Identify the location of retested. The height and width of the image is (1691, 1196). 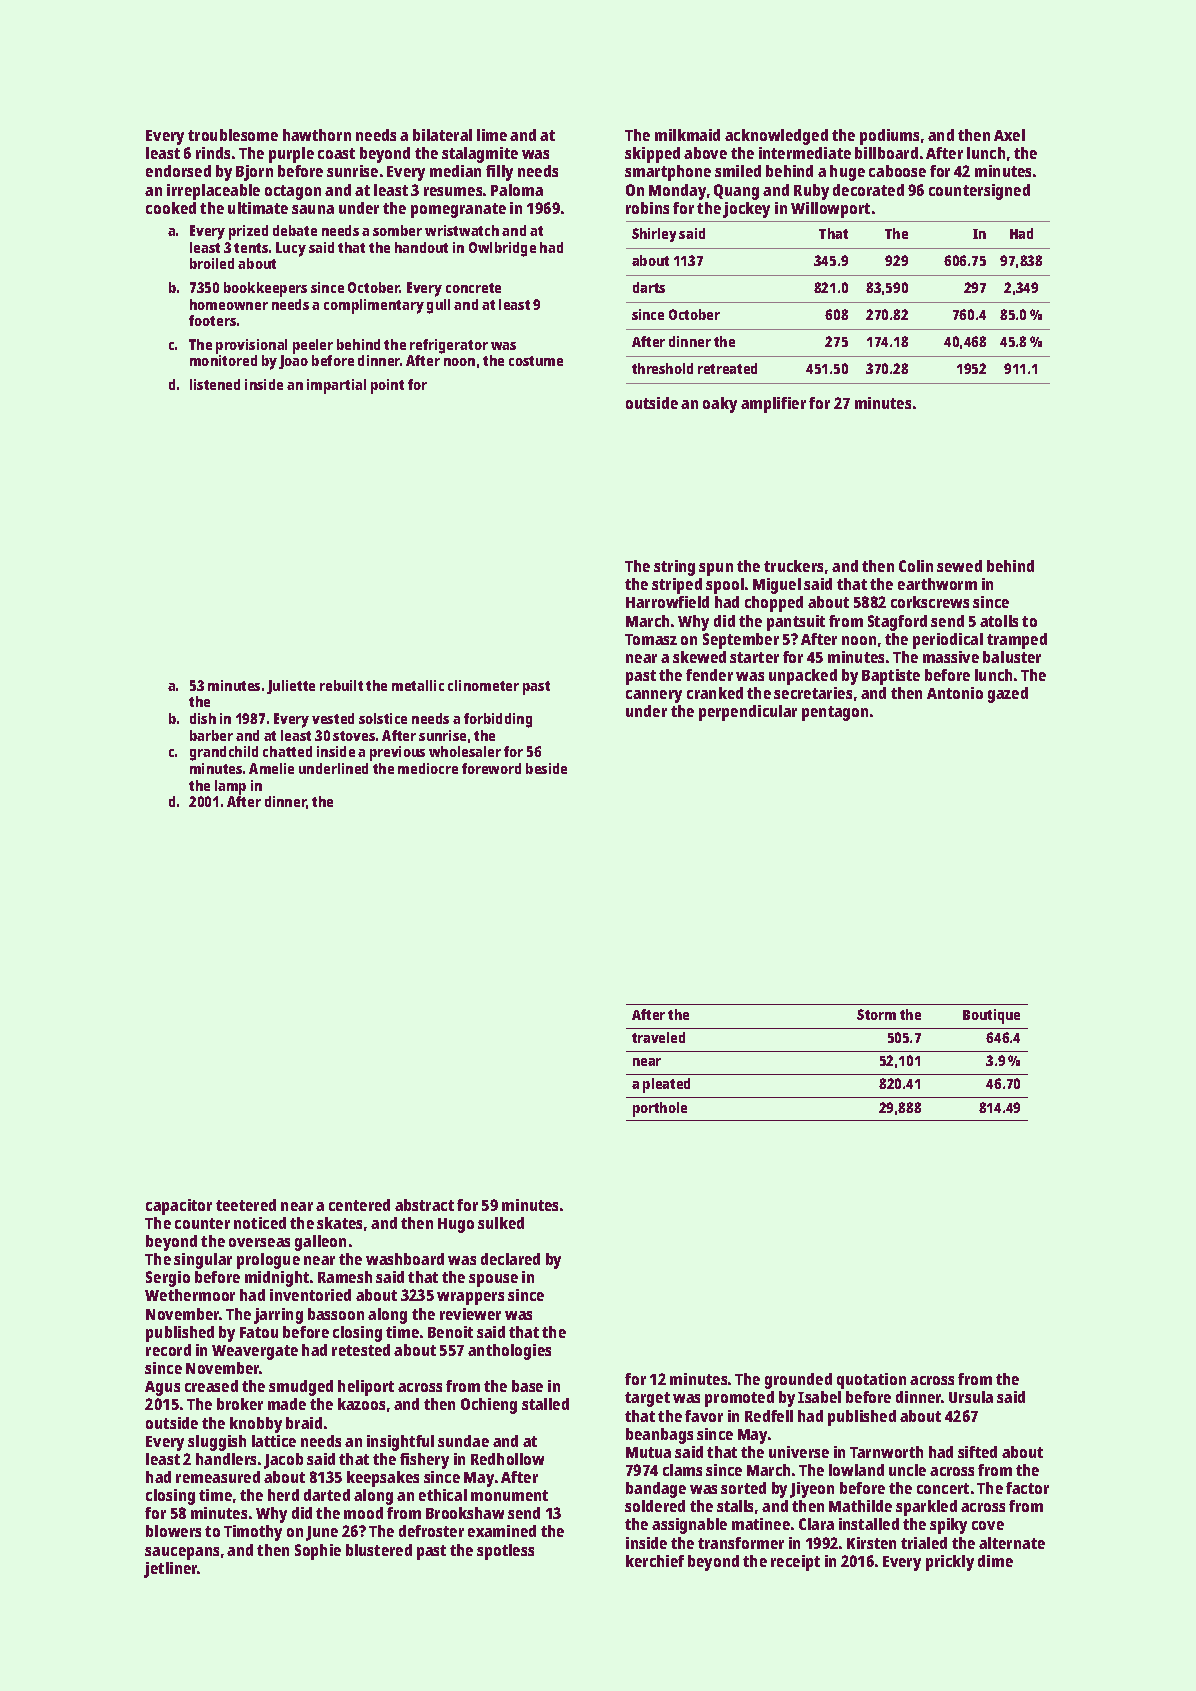
(361, 1350).
